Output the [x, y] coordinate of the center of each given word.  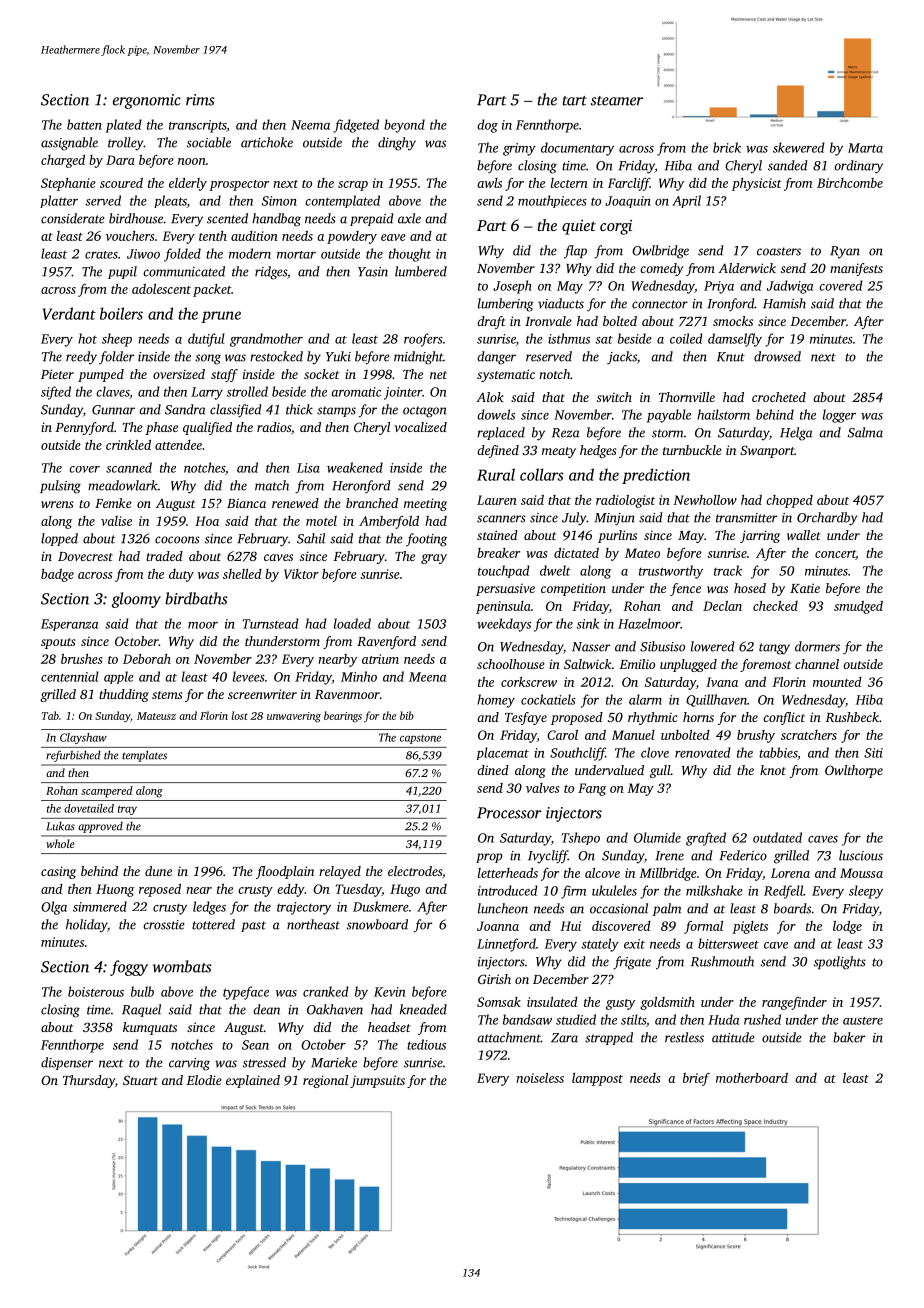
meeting [425, 504]
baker [849, 1037]
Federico [743, 855]
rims [200, 100]
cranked [326, 991]
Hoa [207, 521]
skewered [799, 147]
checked [775, 606]
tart [575, 101]
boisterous [96, 991]
